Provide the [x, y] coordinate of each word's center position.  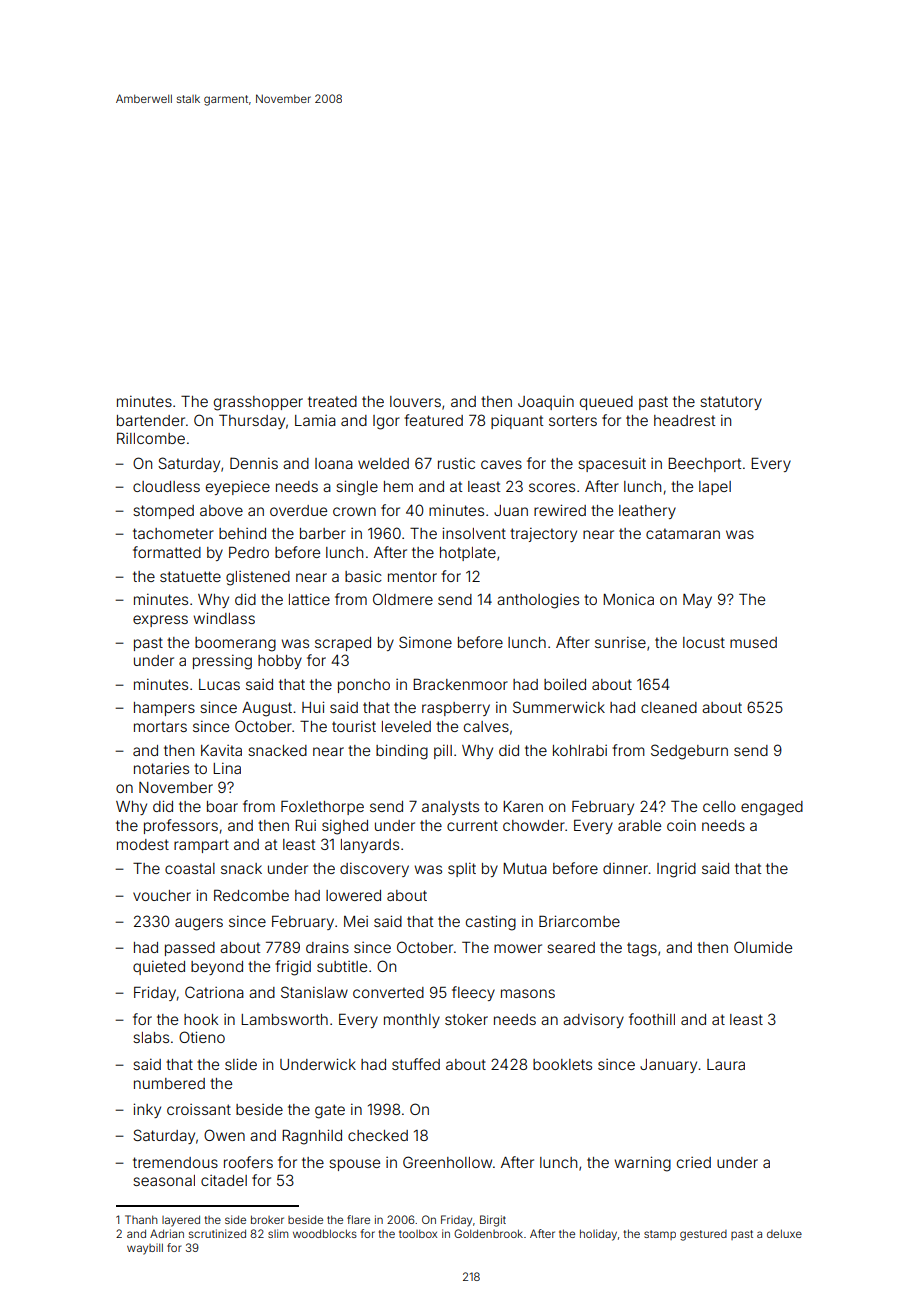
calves [486, 726]
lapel [715, 488]
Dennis [254, 463]
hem [398, 486]
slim [278, 1233]
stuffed [416, 1064]
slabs [151, 1037]
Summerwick [559, 707]
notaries [161, 768]
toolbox [418, 1233]
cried [694, 1162]
